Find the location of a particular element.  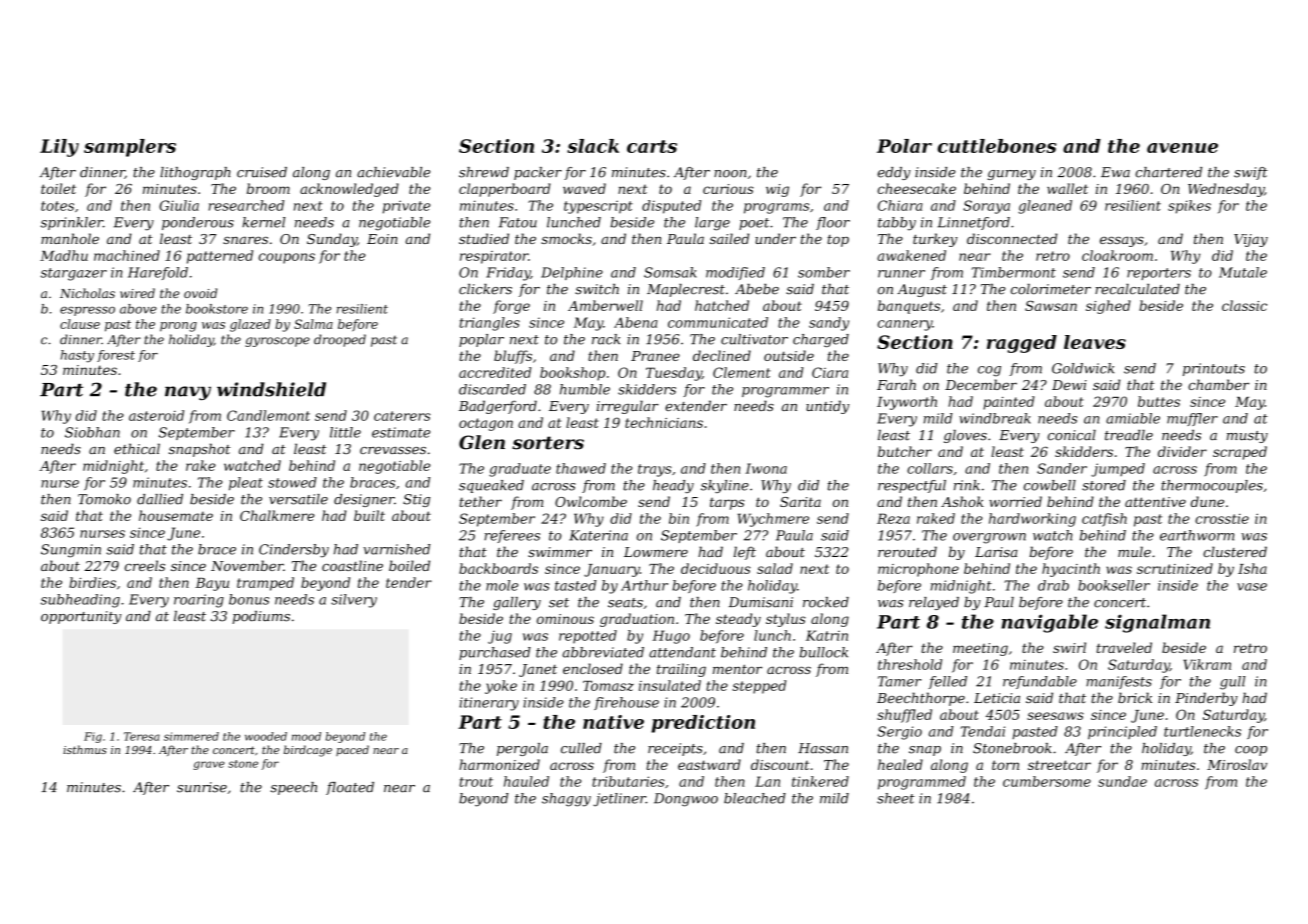

muffler is located at coordinates (1192, 419).
